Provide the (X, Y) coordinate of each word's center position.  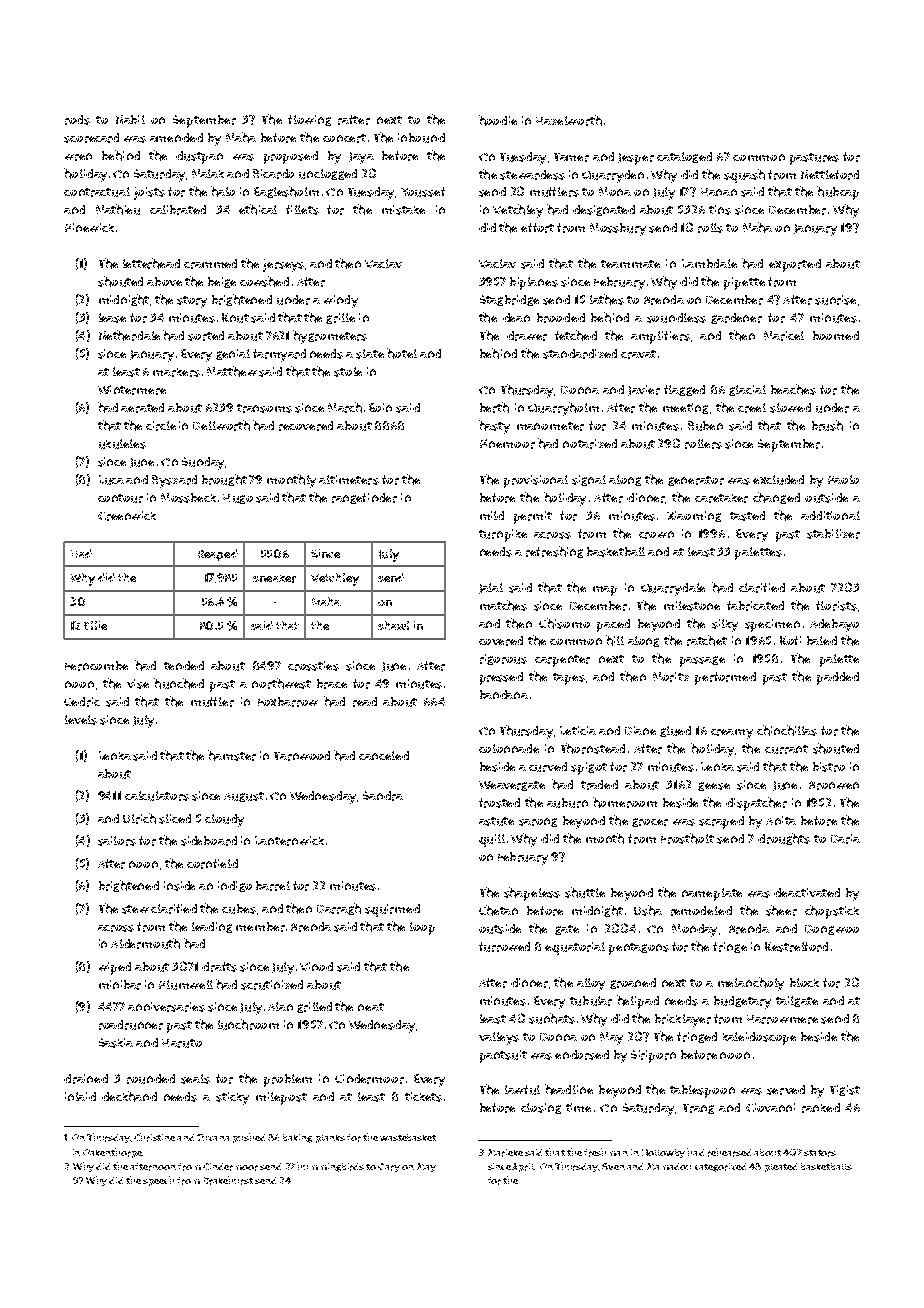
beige (222, 282)
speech (158, 1181)
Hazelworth (569, 120)
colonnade (509, 748)
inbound (421, 138)
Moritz (671, 677)
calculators (157, 796)
